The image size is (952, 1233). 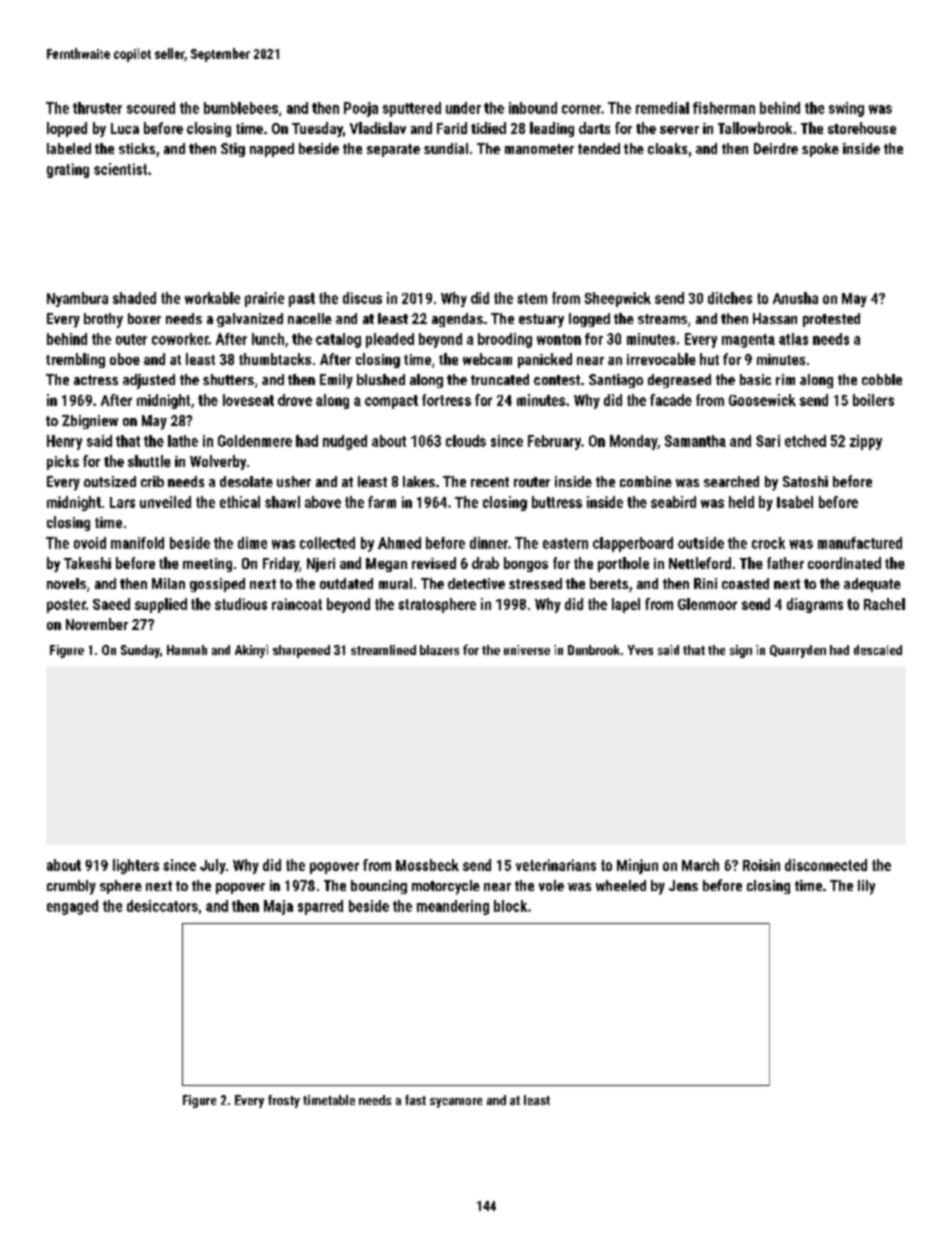 What do you see at coordinates (476, 583) in the screenshot?
I see `detective` at bounding box center [476, 583].
